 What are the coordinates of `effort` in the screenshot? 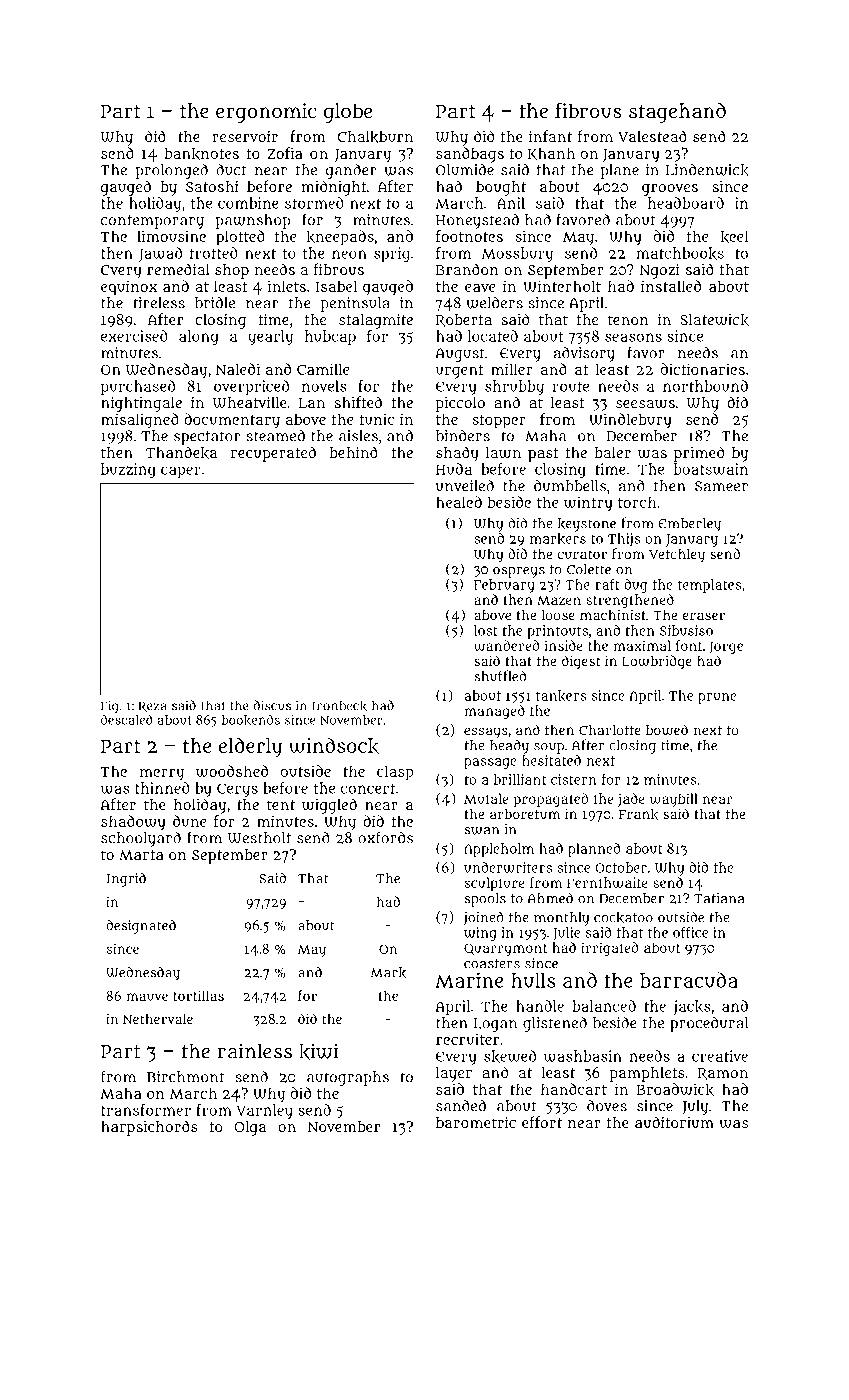 It's located at (542, 1122).
